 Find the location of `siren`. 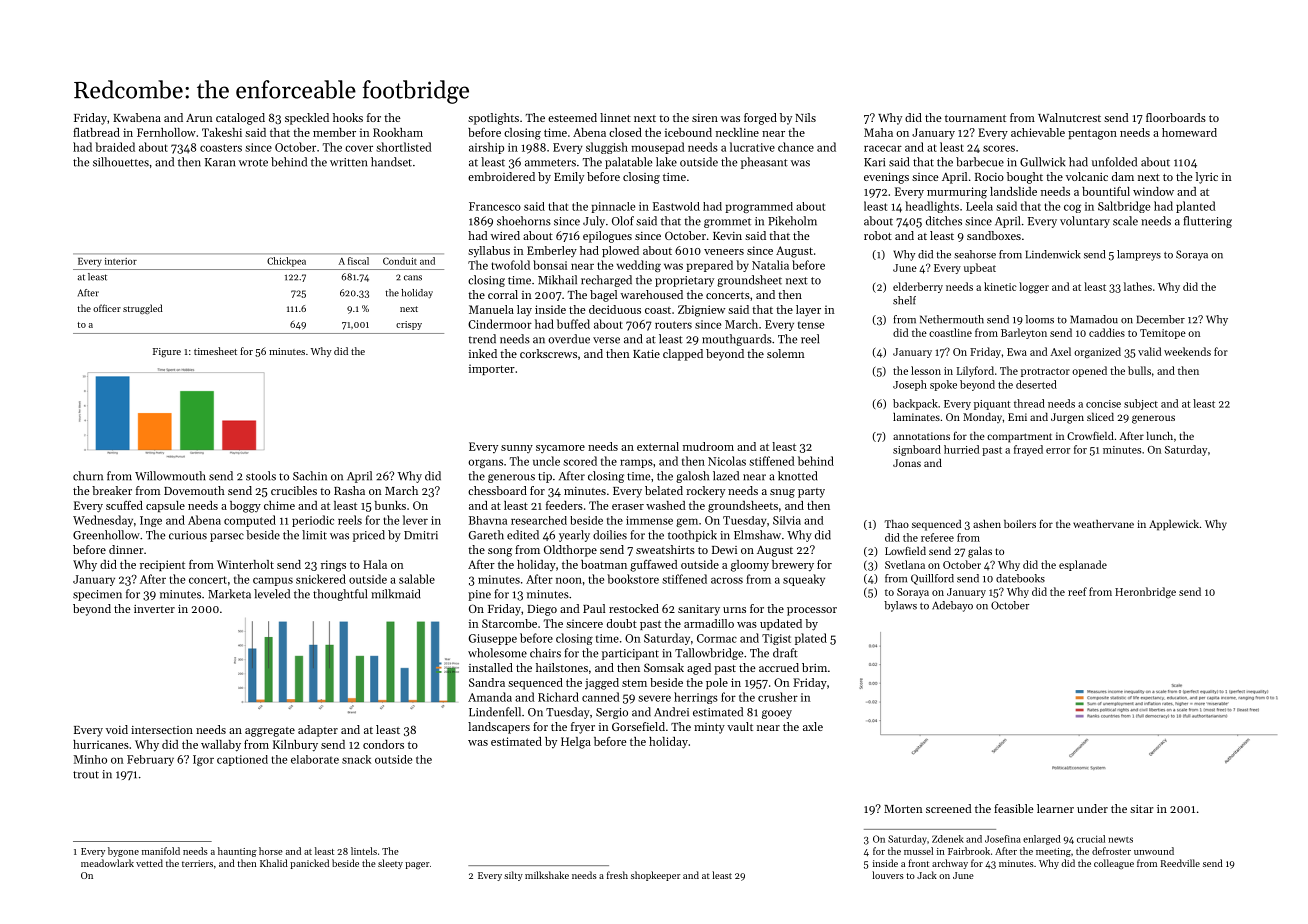

siren is located at coordinates (705, 118).
